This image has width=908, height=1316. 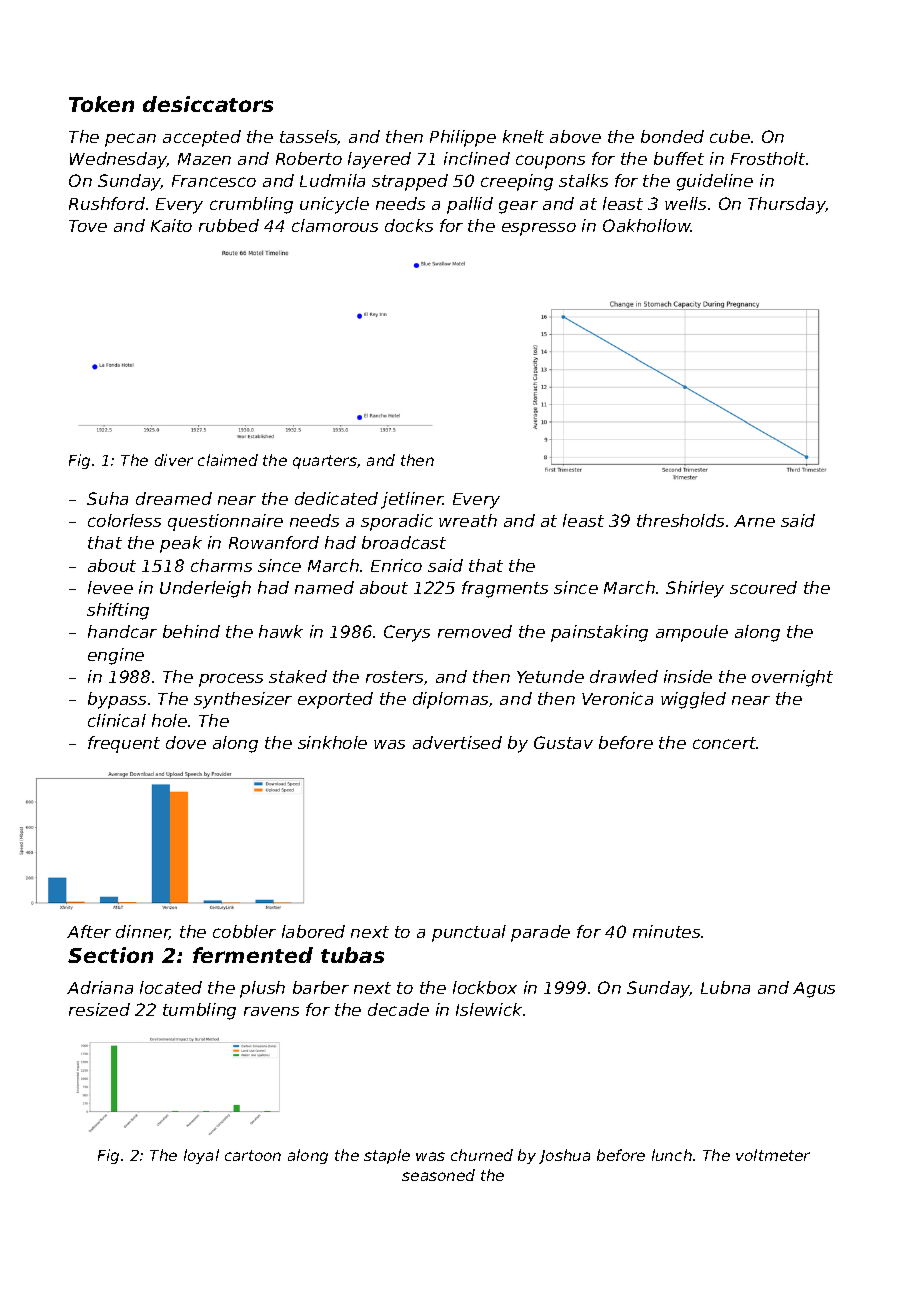 I want to click on After, so click(x=89, y=931).
